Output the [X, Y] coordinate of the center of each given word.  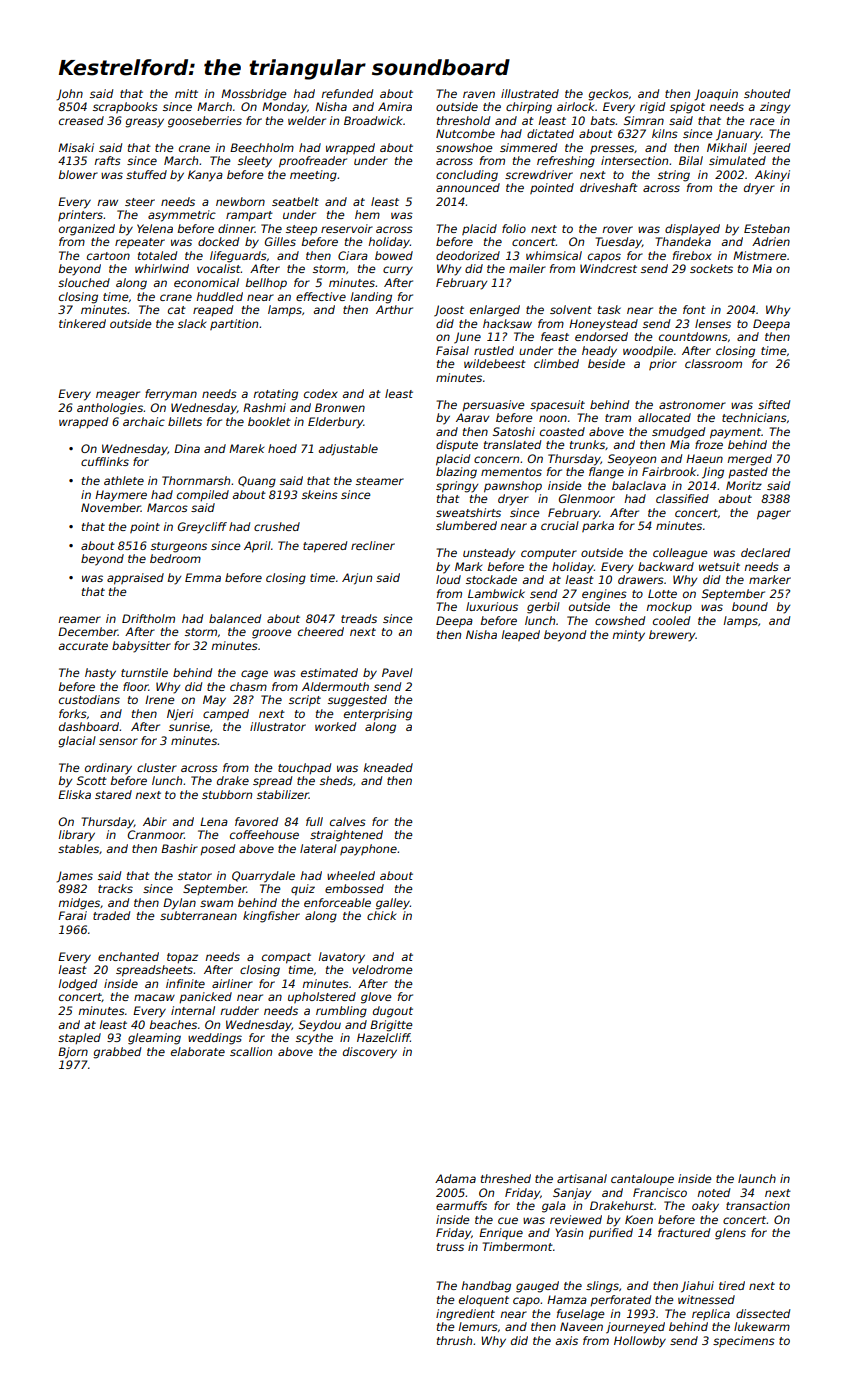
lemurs [478, 1326]
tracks [115, 888]
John [69, 95]
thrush [454, 1340]
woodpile [648, 352]
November [111, 507]
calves [348, 821]
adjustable [348, 449]
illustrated [530, 93]
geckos [608, 95]
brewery [672, 636]
